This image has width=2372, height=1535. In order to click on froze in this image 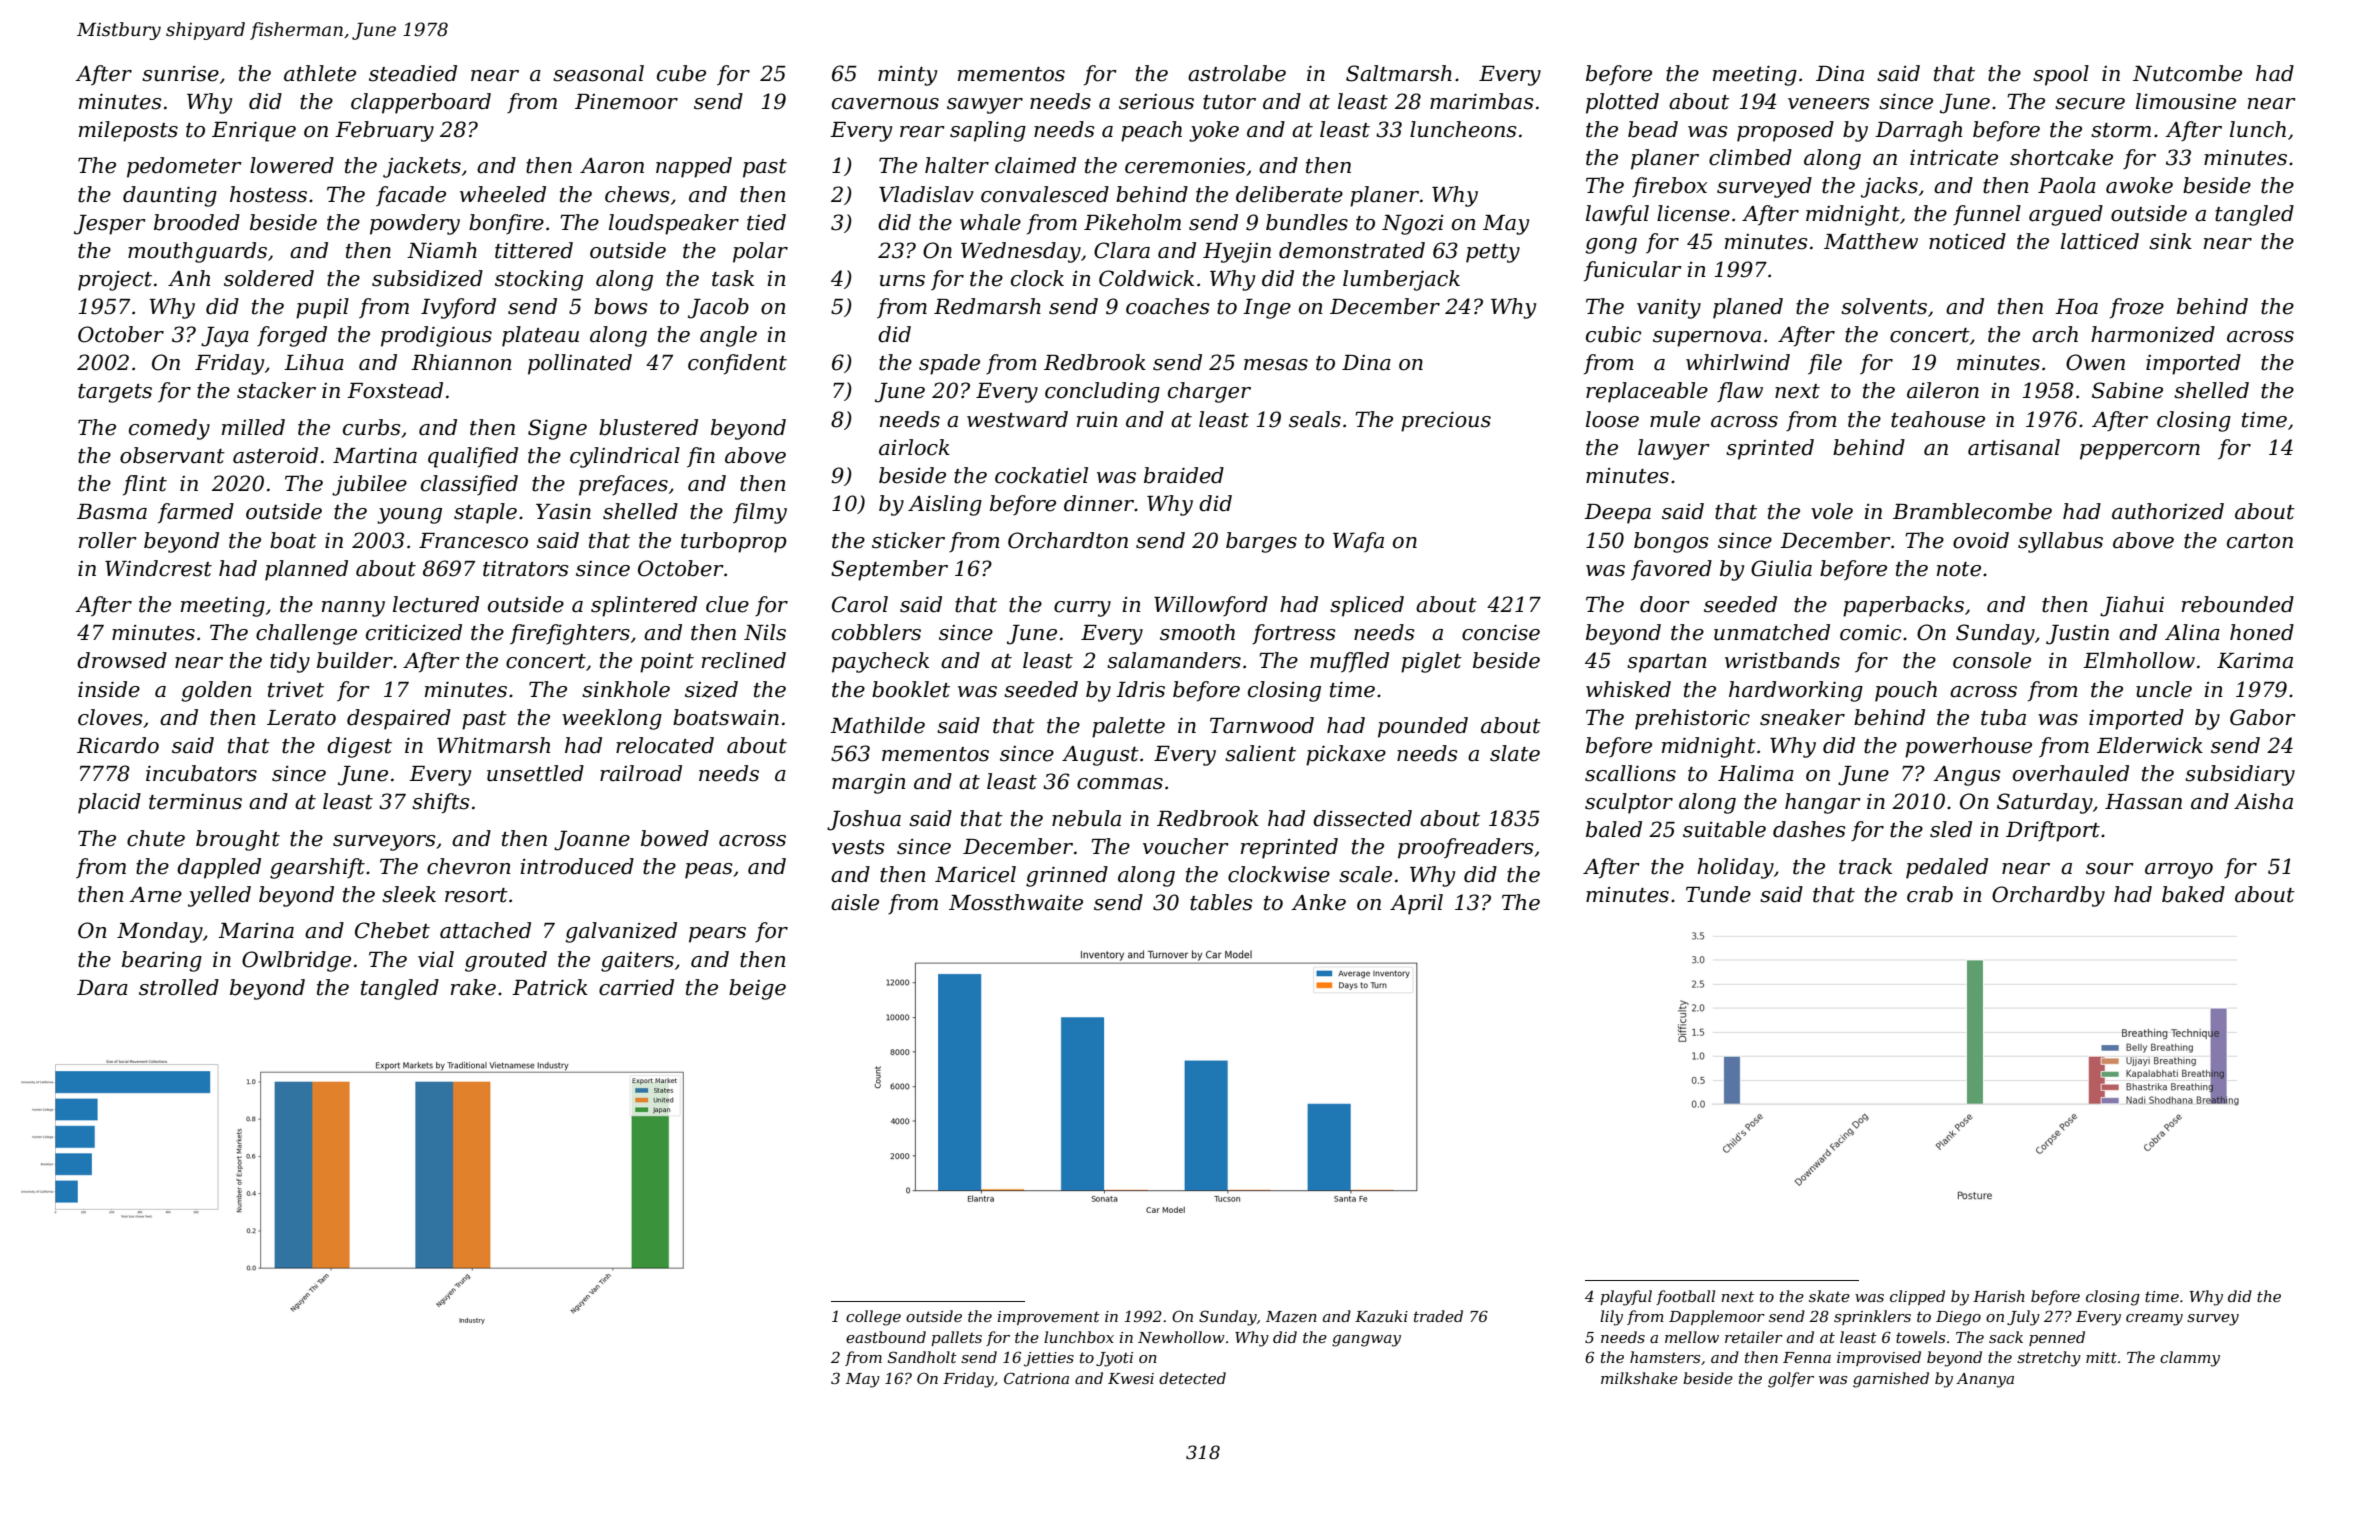, I will do `click(2137, 308)`.
